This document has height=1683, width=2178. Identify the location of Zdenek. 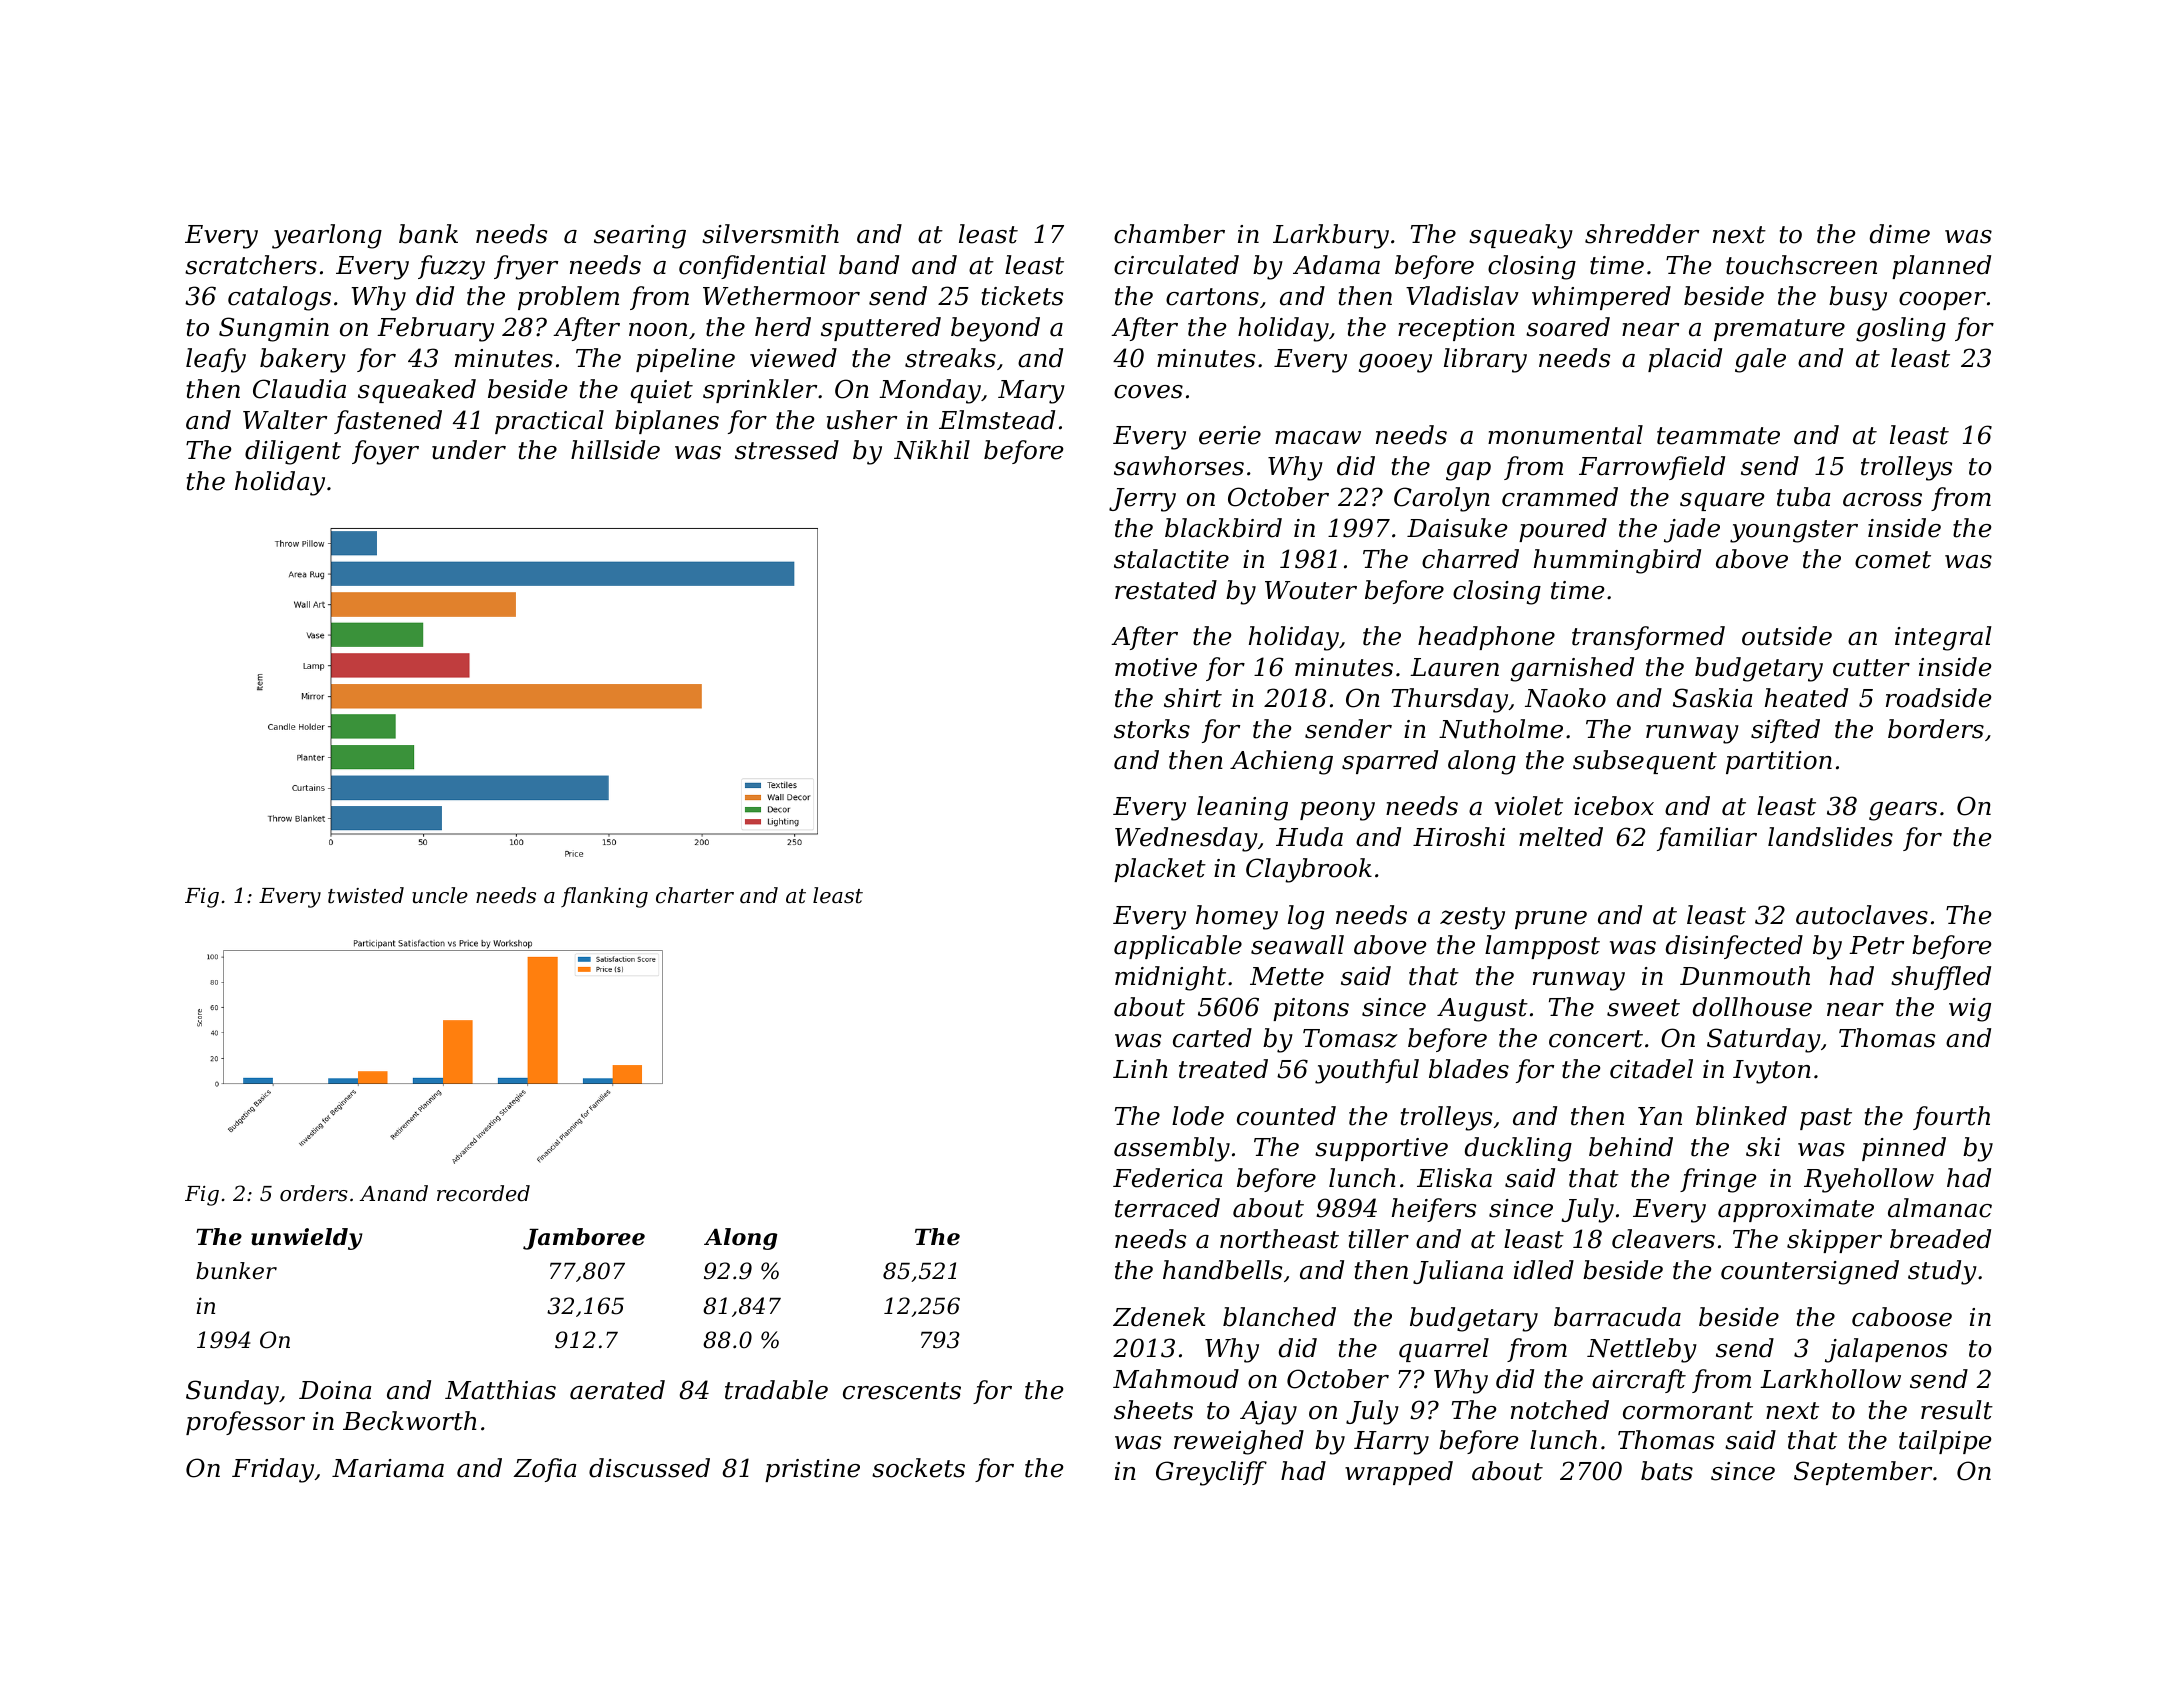
(1159, 1317).
